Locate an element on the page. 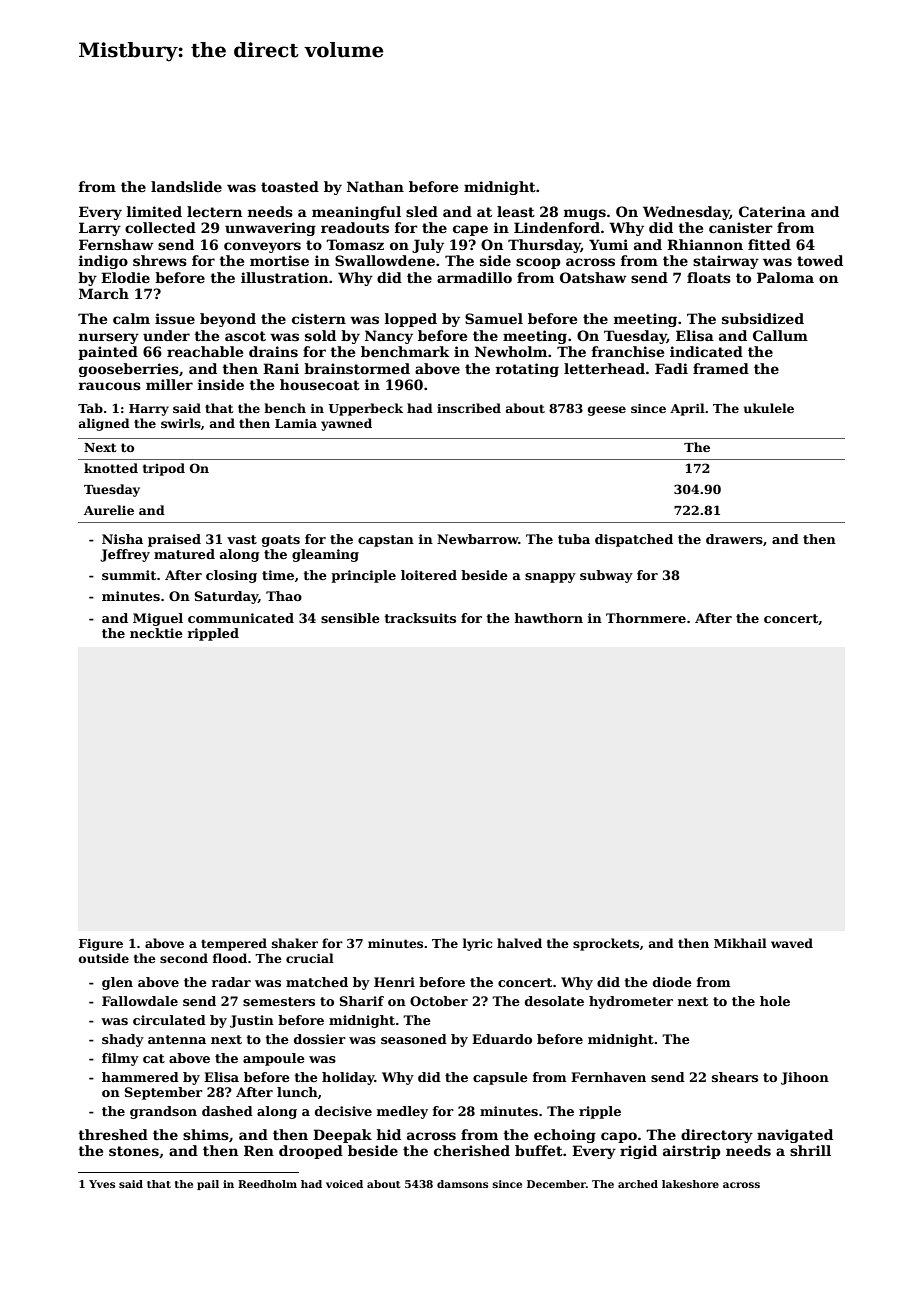 This document has height=1308, width=924. desolate is located at coordinates (554, 1001).
